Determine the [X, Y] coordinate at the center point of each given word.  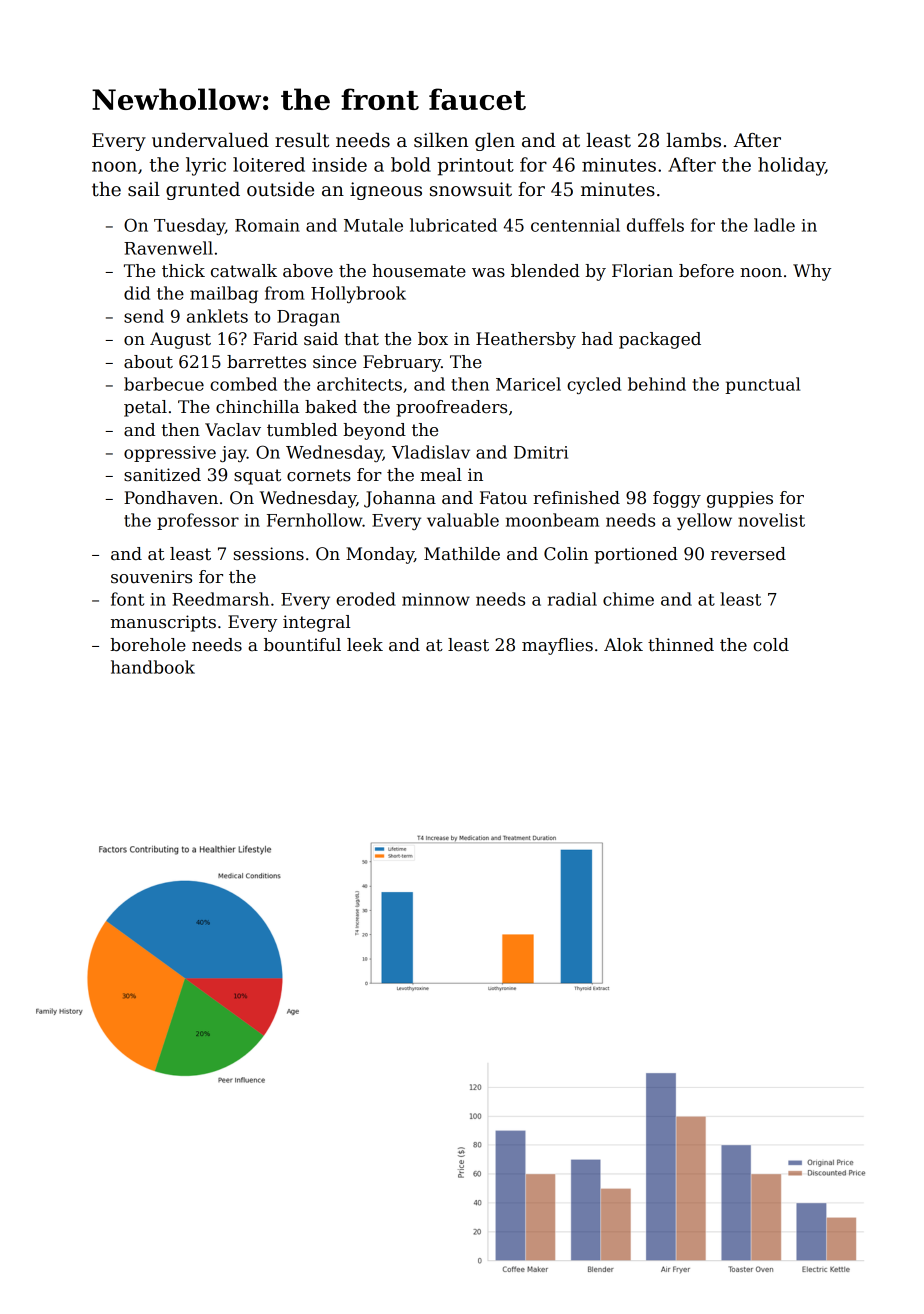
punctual [762, 385]
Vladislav [431, 452]
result [302, 140]
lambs [693, 140]
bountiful [302, 645]
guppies [740, 499]
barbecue [164, 384]
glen [495, 142]
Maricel [528, 384]
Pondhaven [171, 498]
